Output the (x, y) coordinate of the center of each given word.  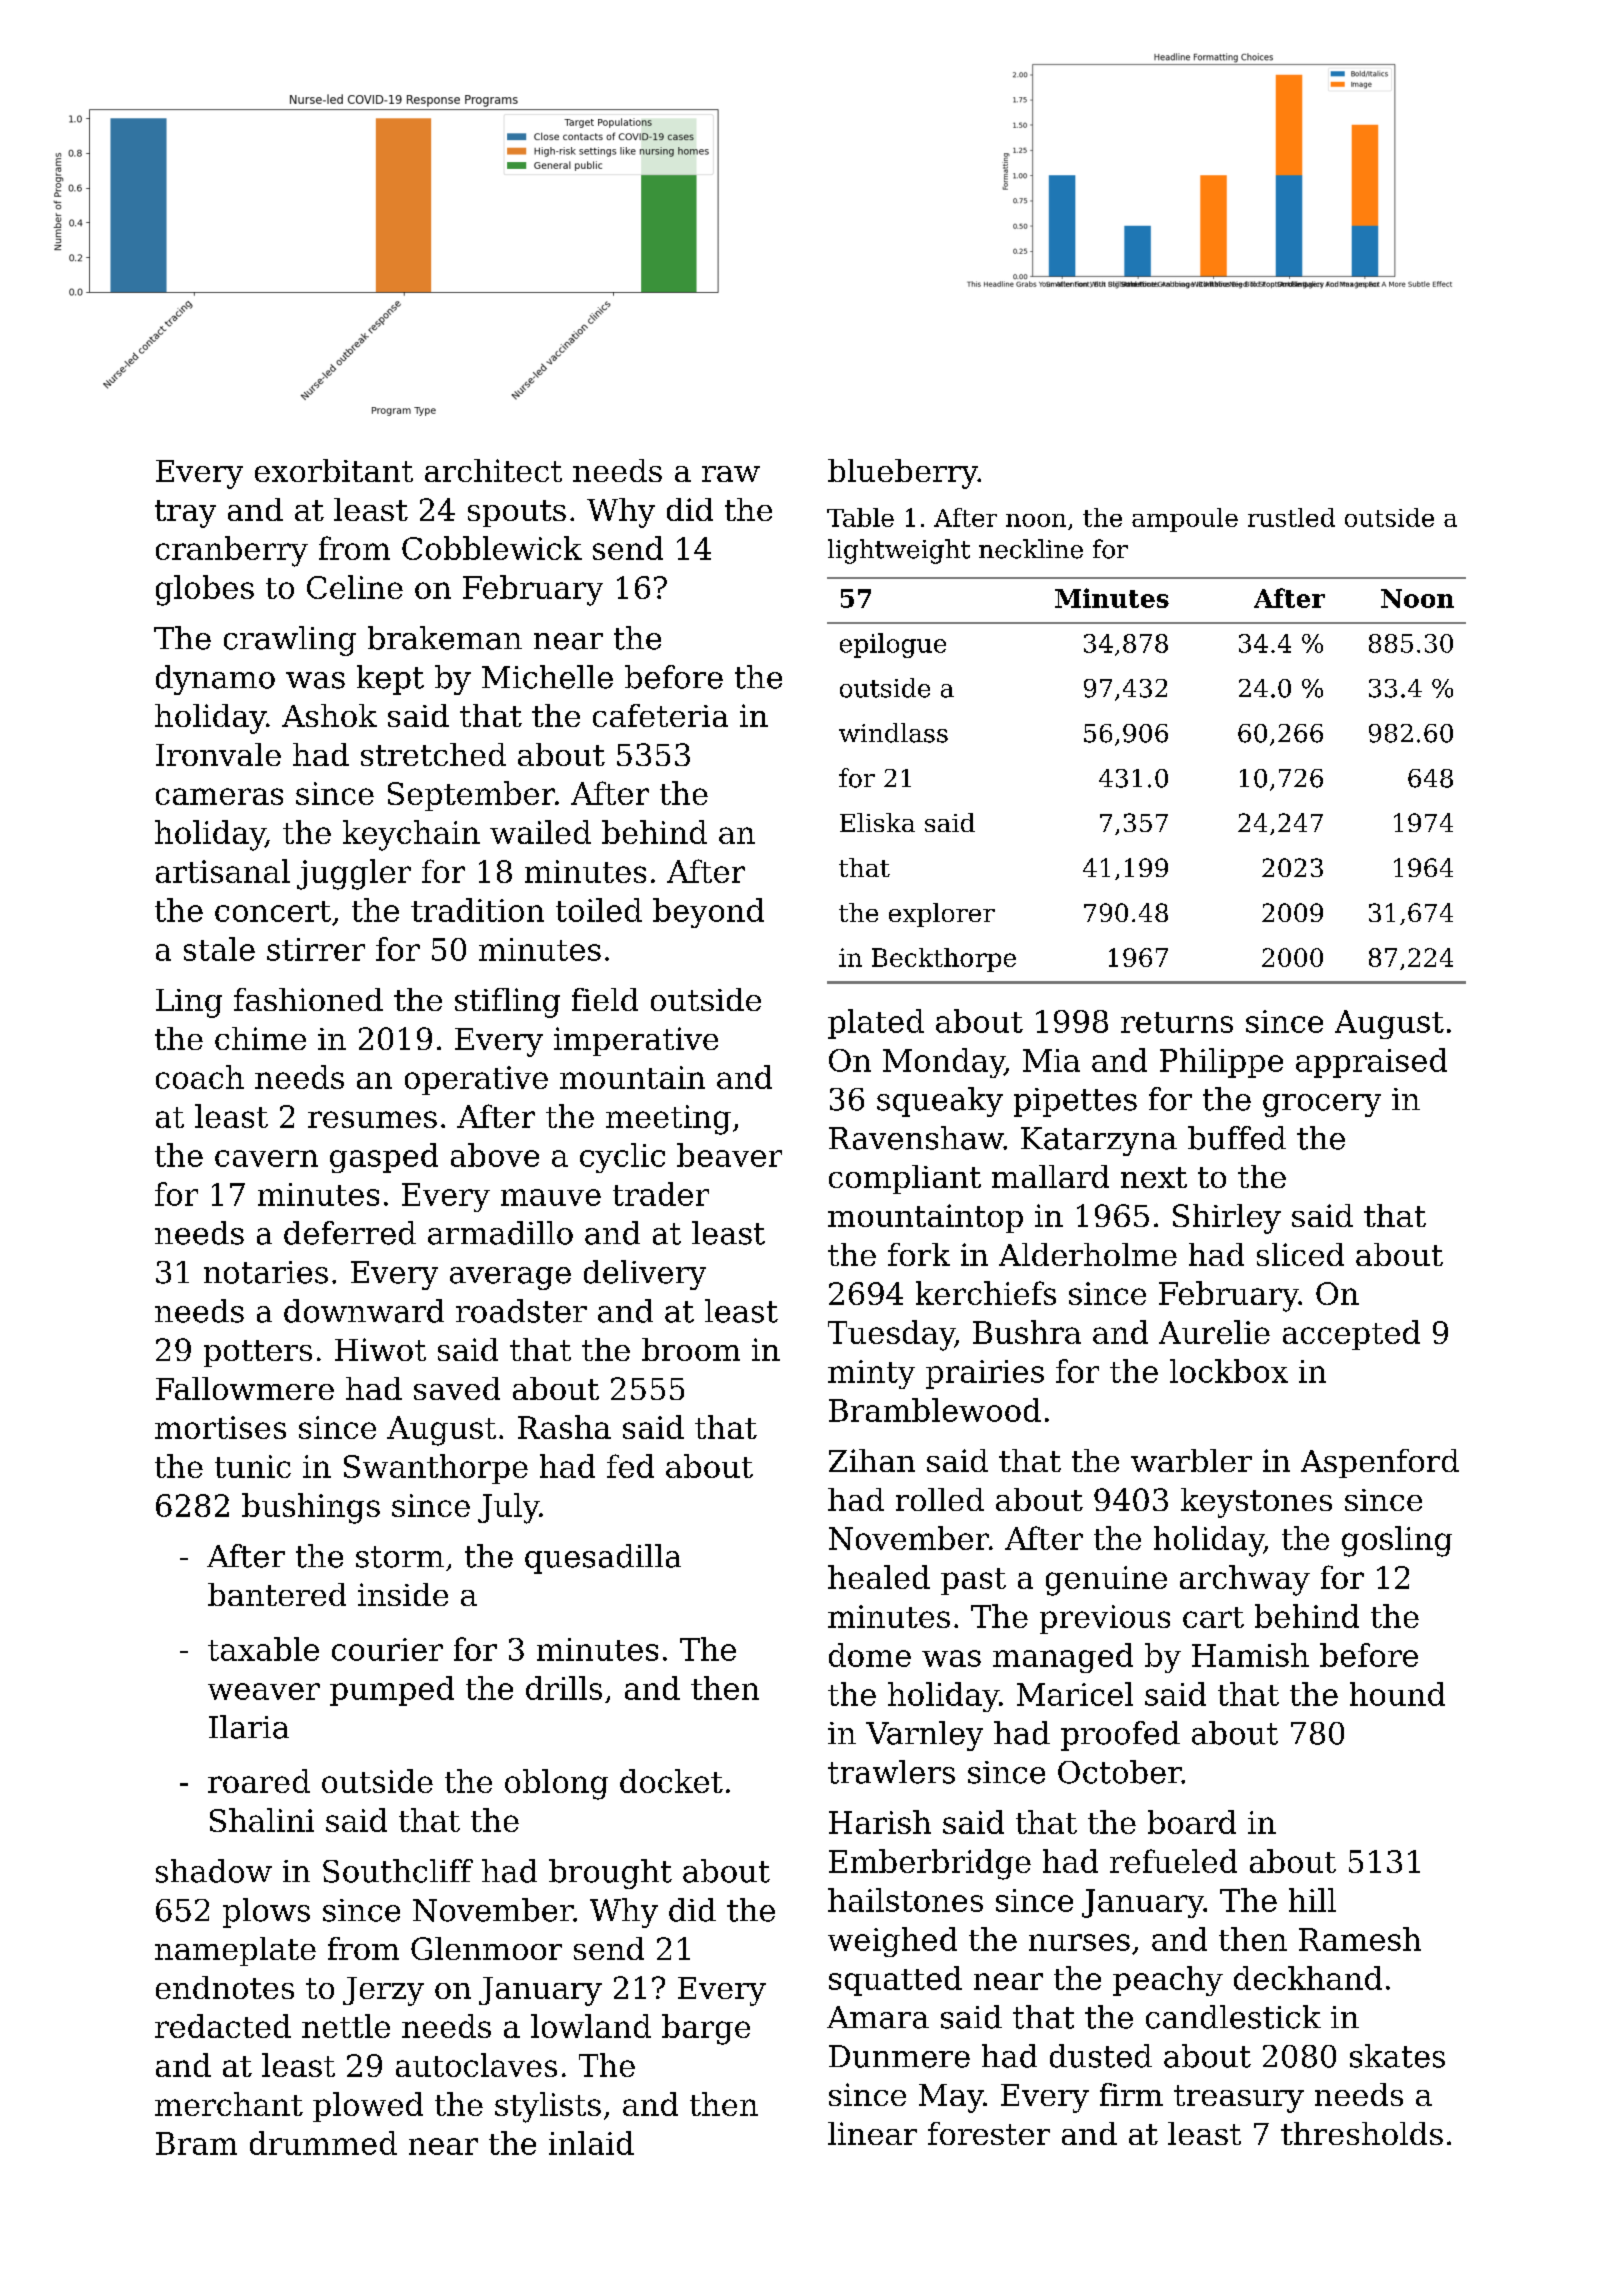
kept (390, 680)
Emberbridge (930, 1864)
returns (1177, 1022)
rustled (1291, 517)
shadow (214, 1871)
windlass (893, 733)
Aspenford (1380, 1463)
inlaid (591, 2143)
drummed (323, 2143)
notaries (266, 1272)
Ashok (329, 715)
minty (871, 1374)
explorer (942, 915)
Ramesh (1360, 1939)
